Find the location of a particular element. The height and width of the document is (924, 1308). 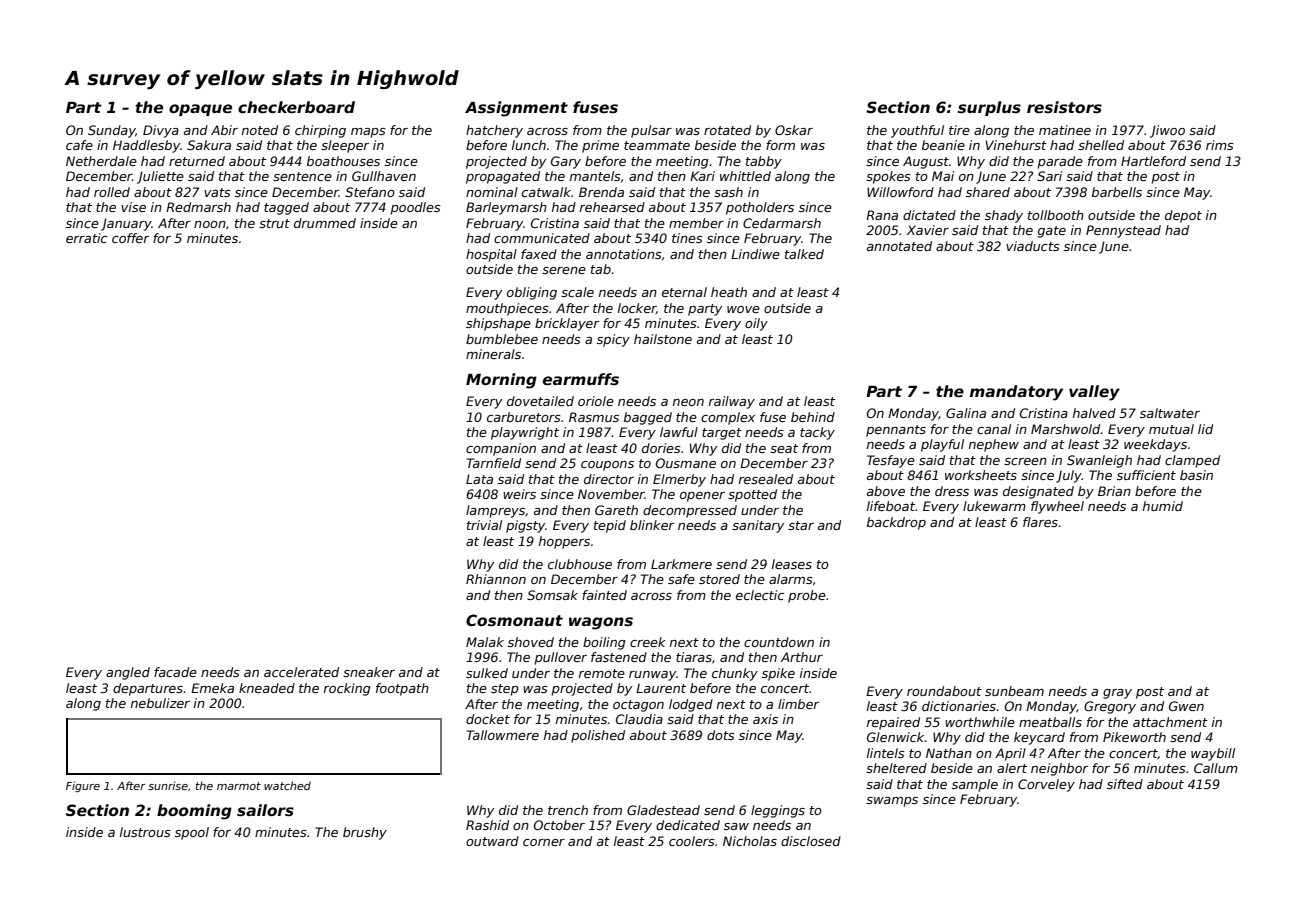

Assignment is located at coordinates (516, 109).
